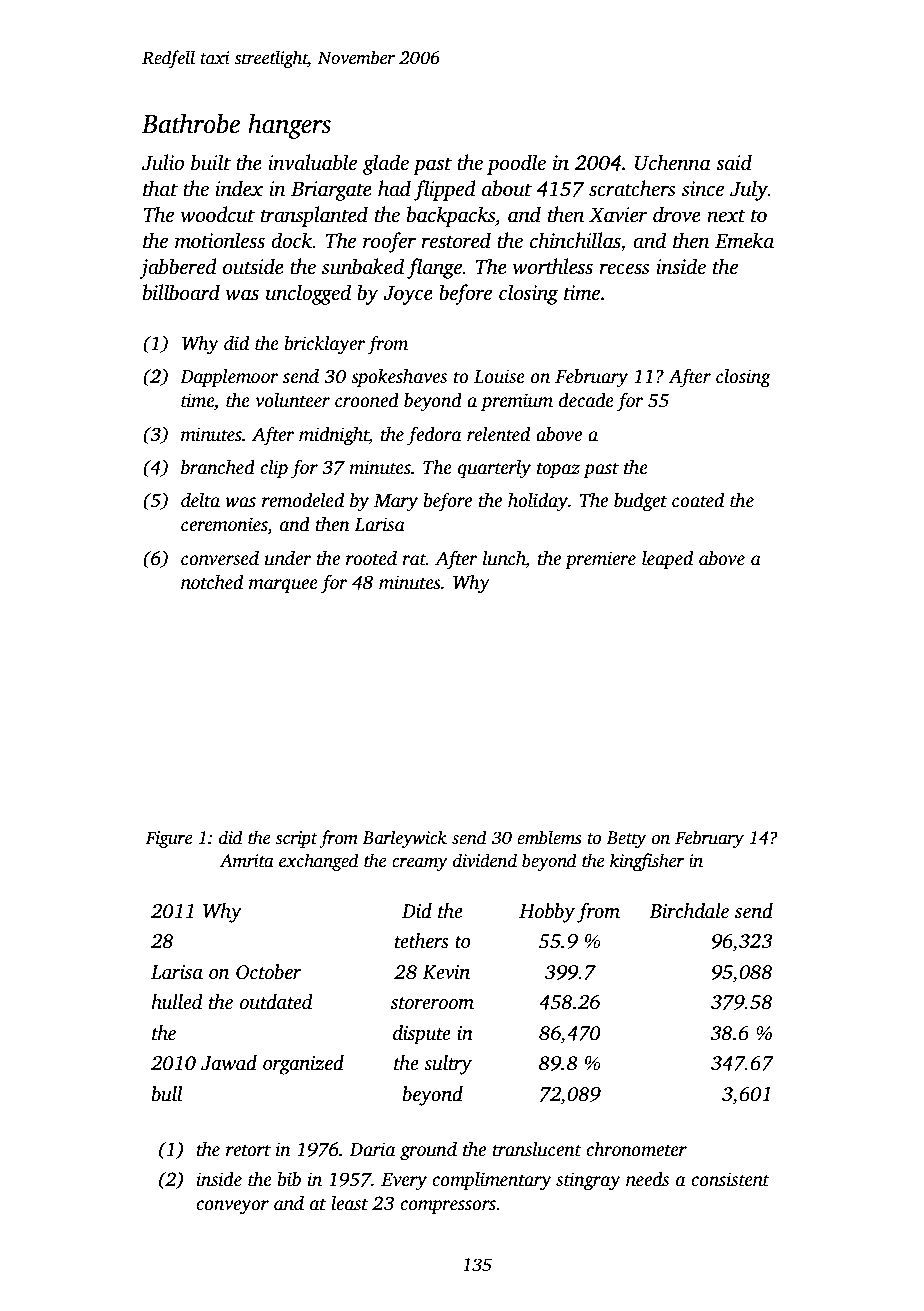 The width and height of the document is (924, 1311). Describe the element at coordinates (289, 126) in the document. I see `hangers` at that location.
